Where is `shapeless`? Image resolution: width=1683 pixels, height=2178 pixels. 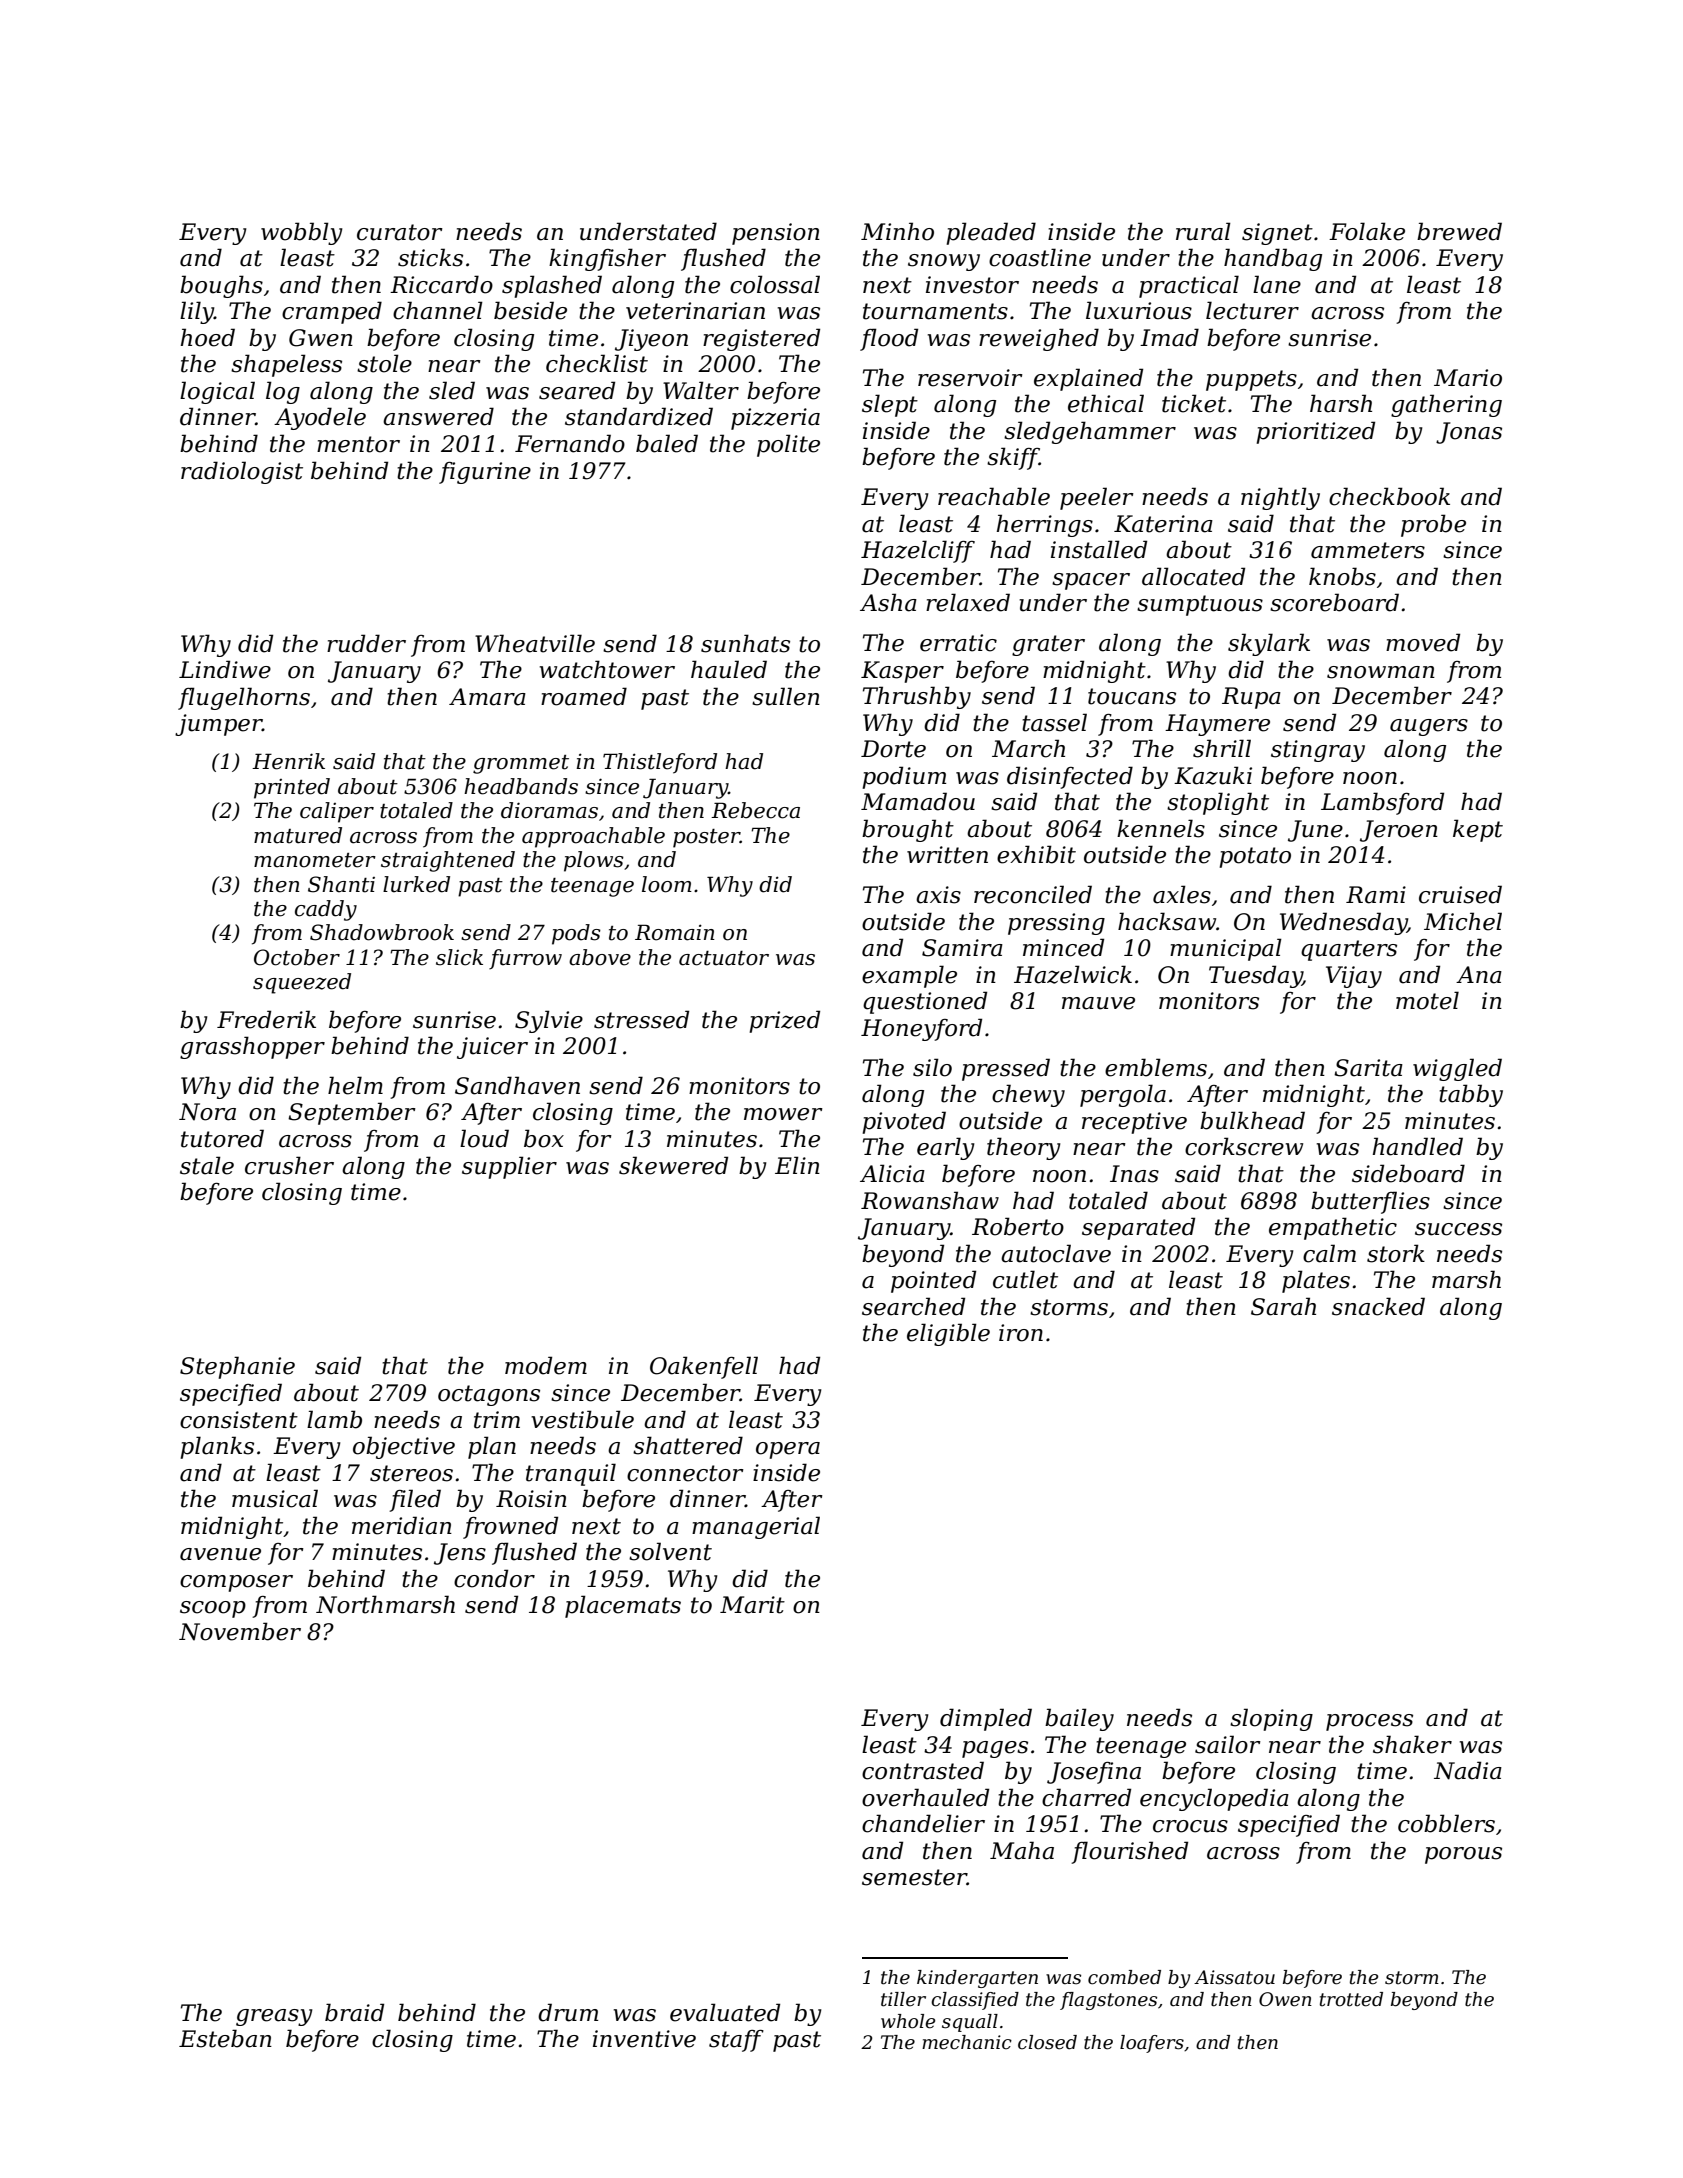 shapeless is located at coordinates (286, 365).
